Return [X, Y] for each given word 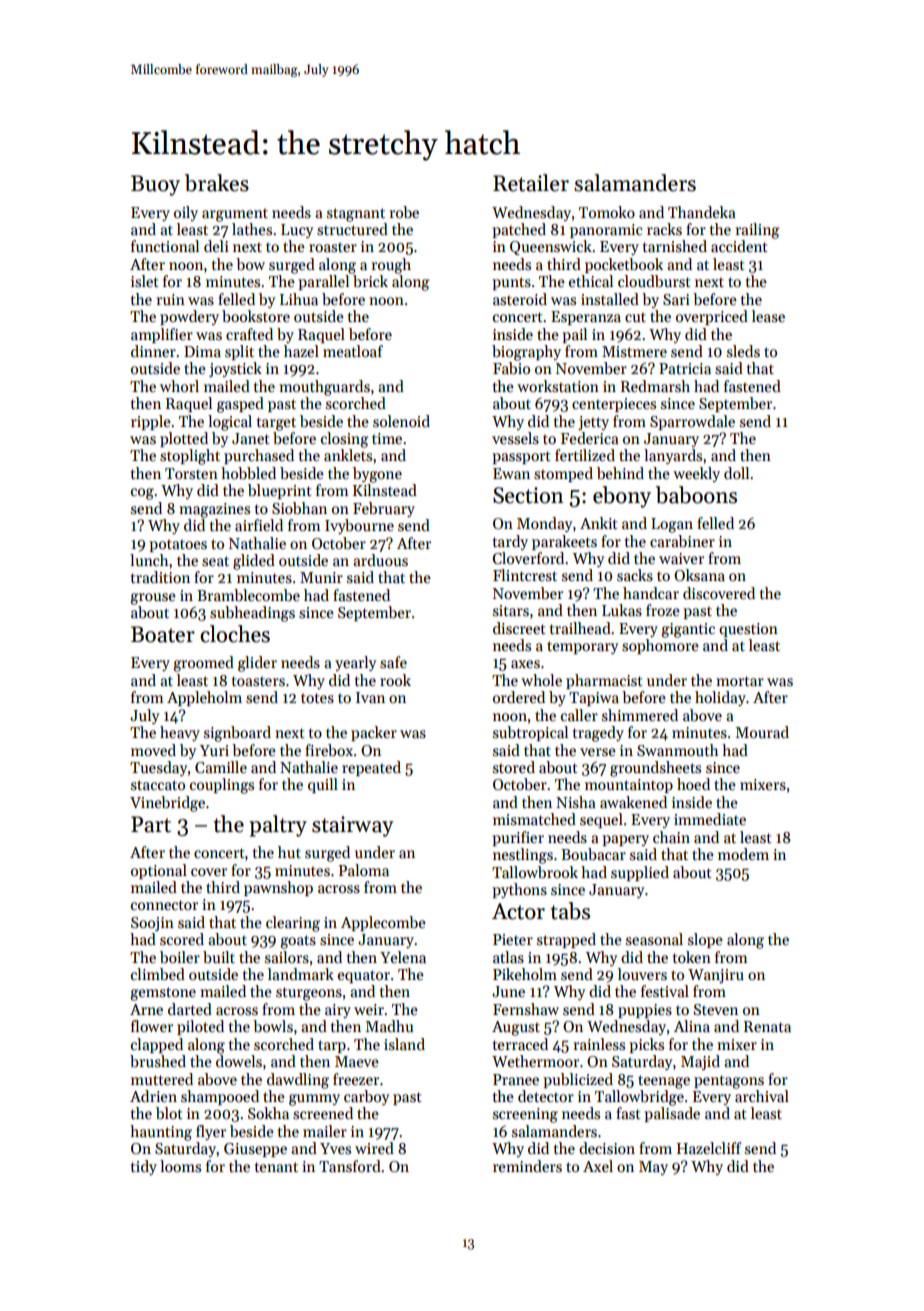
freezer [356, 1079]
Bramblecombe [248, 595]
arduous [380, 560]
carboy [366, 1097]
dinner [153, 351]
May [653, 1168]
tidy [144, 1167]
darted [190, 1009]
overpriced [712, 317]
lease [768, 316]
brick [370, 281]
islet [145, 281]
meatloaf [353, 351]
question [748, 630]
